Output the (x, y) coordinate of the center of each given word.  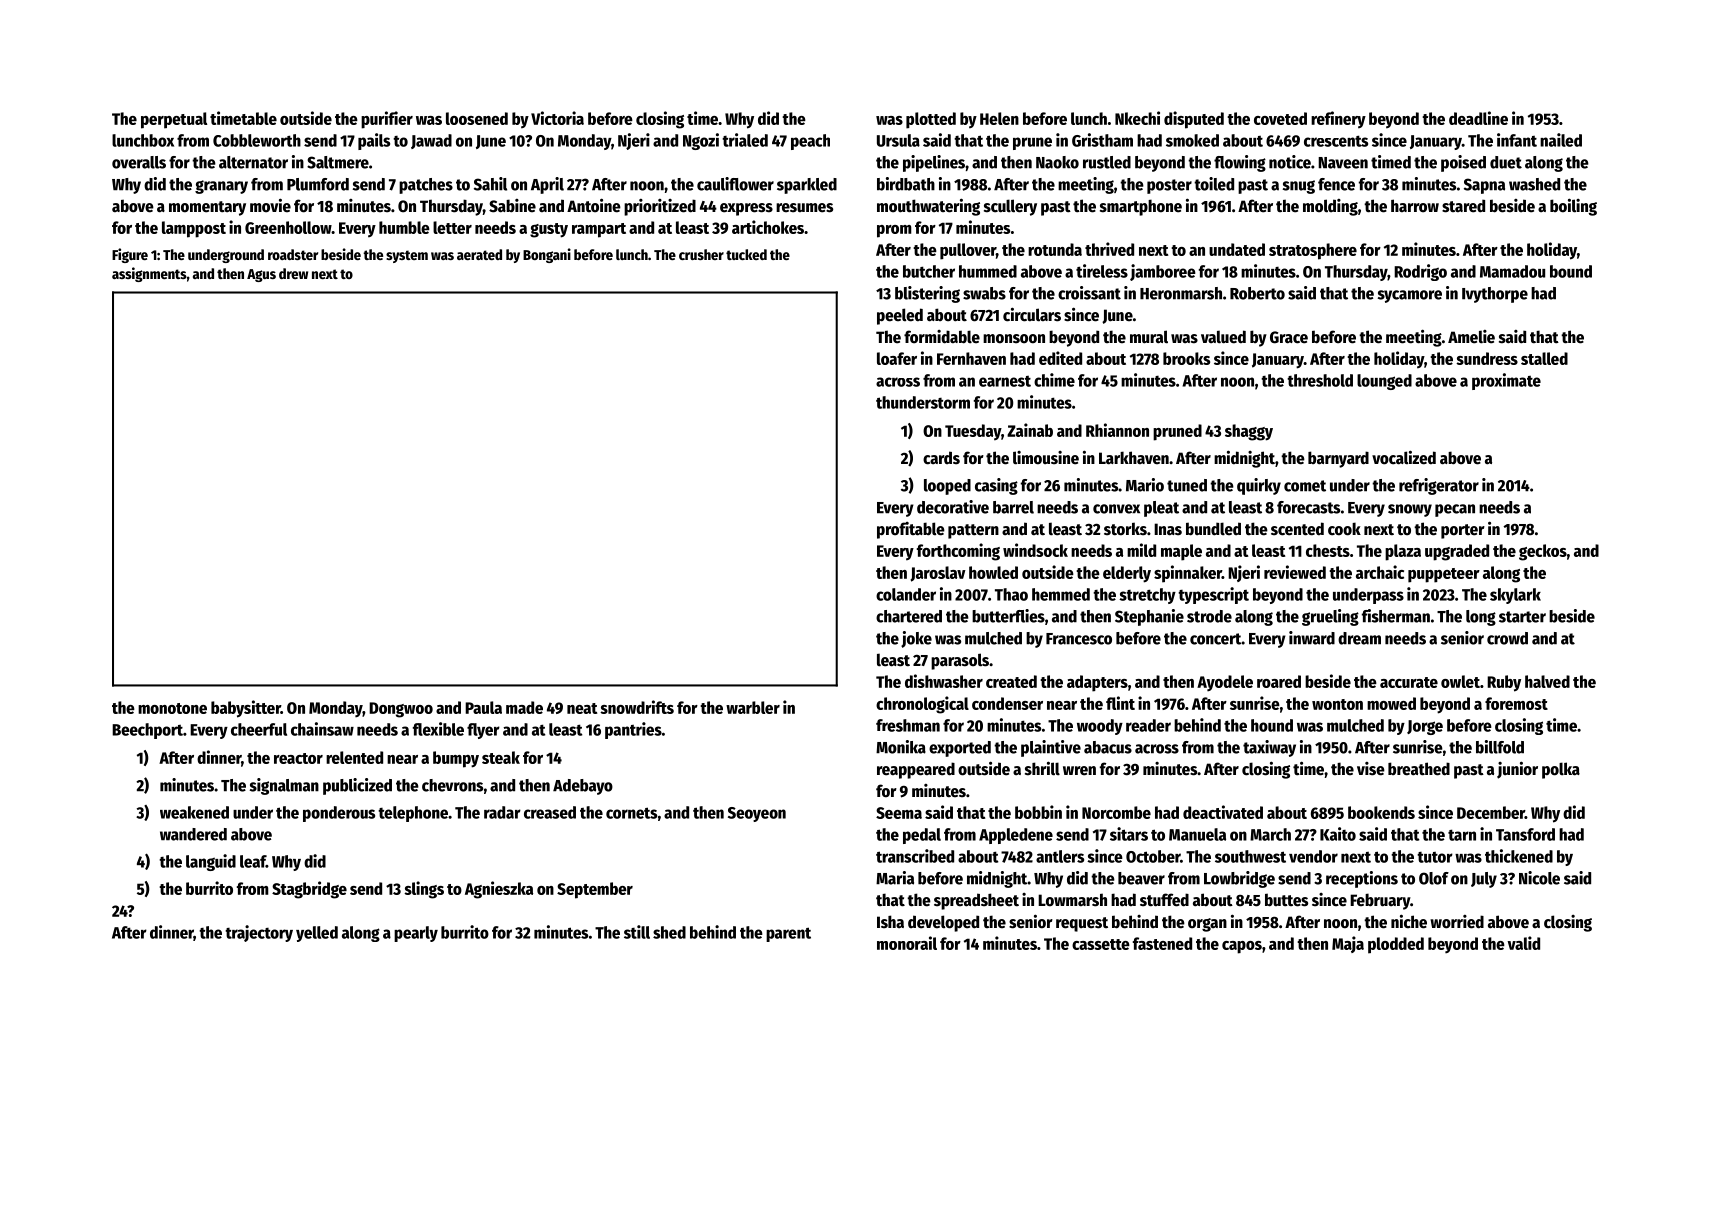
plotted (931, 120)
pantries (633, 730)
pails (374, 141)
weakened (194, 812)
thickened (1519, 856)
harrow (1415, 206)
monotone (172, 708)
